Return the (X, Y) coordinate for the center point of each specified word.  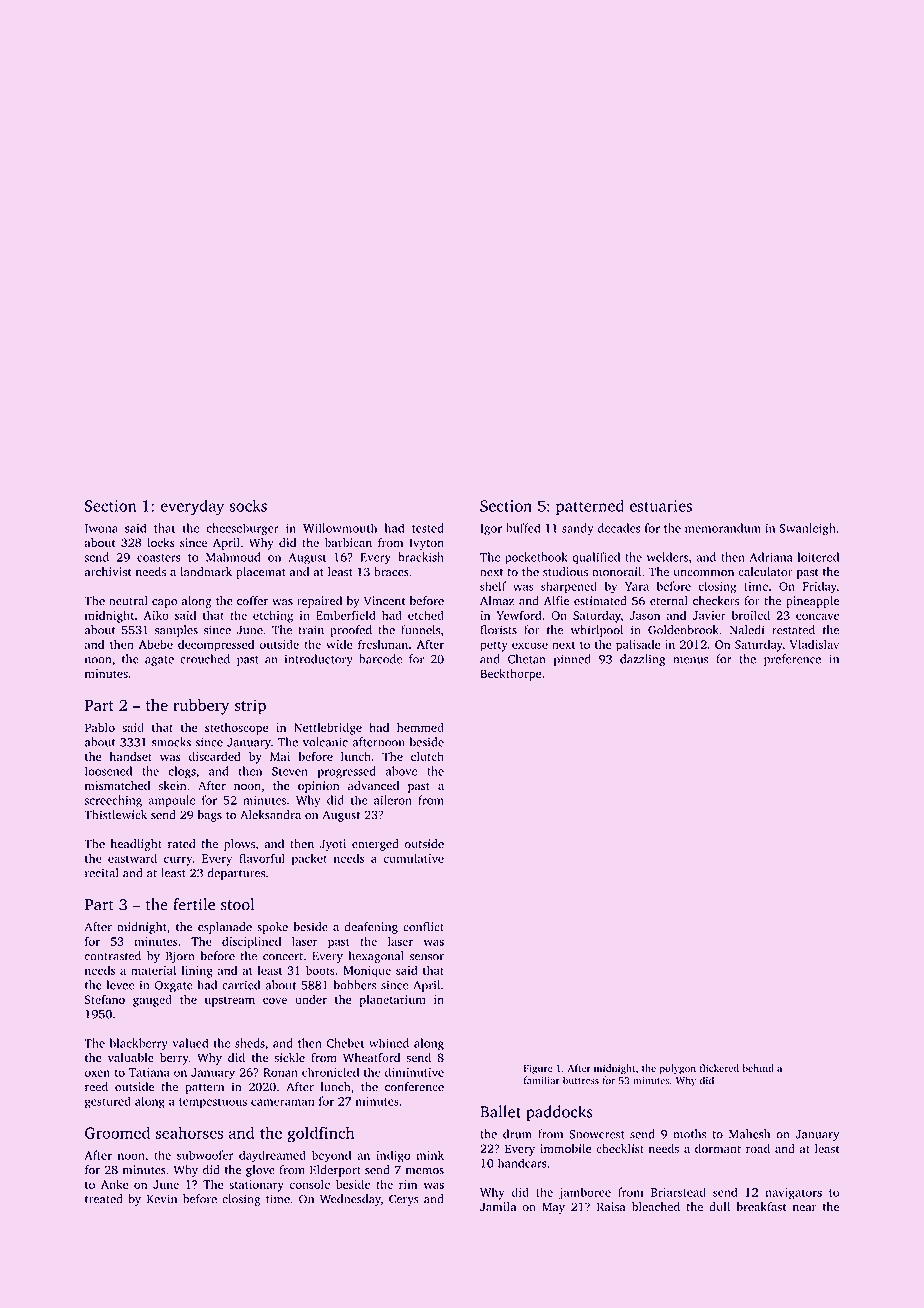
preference (792, 660)
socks (248, 505)
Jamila (498, 1207)
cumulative (413, 858)
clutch (427, 756)
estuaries (661, 506)
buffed (523, 528)
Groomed (117, 1132)
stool (237, 904)
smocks (171, 742)
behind (758, 1068)
